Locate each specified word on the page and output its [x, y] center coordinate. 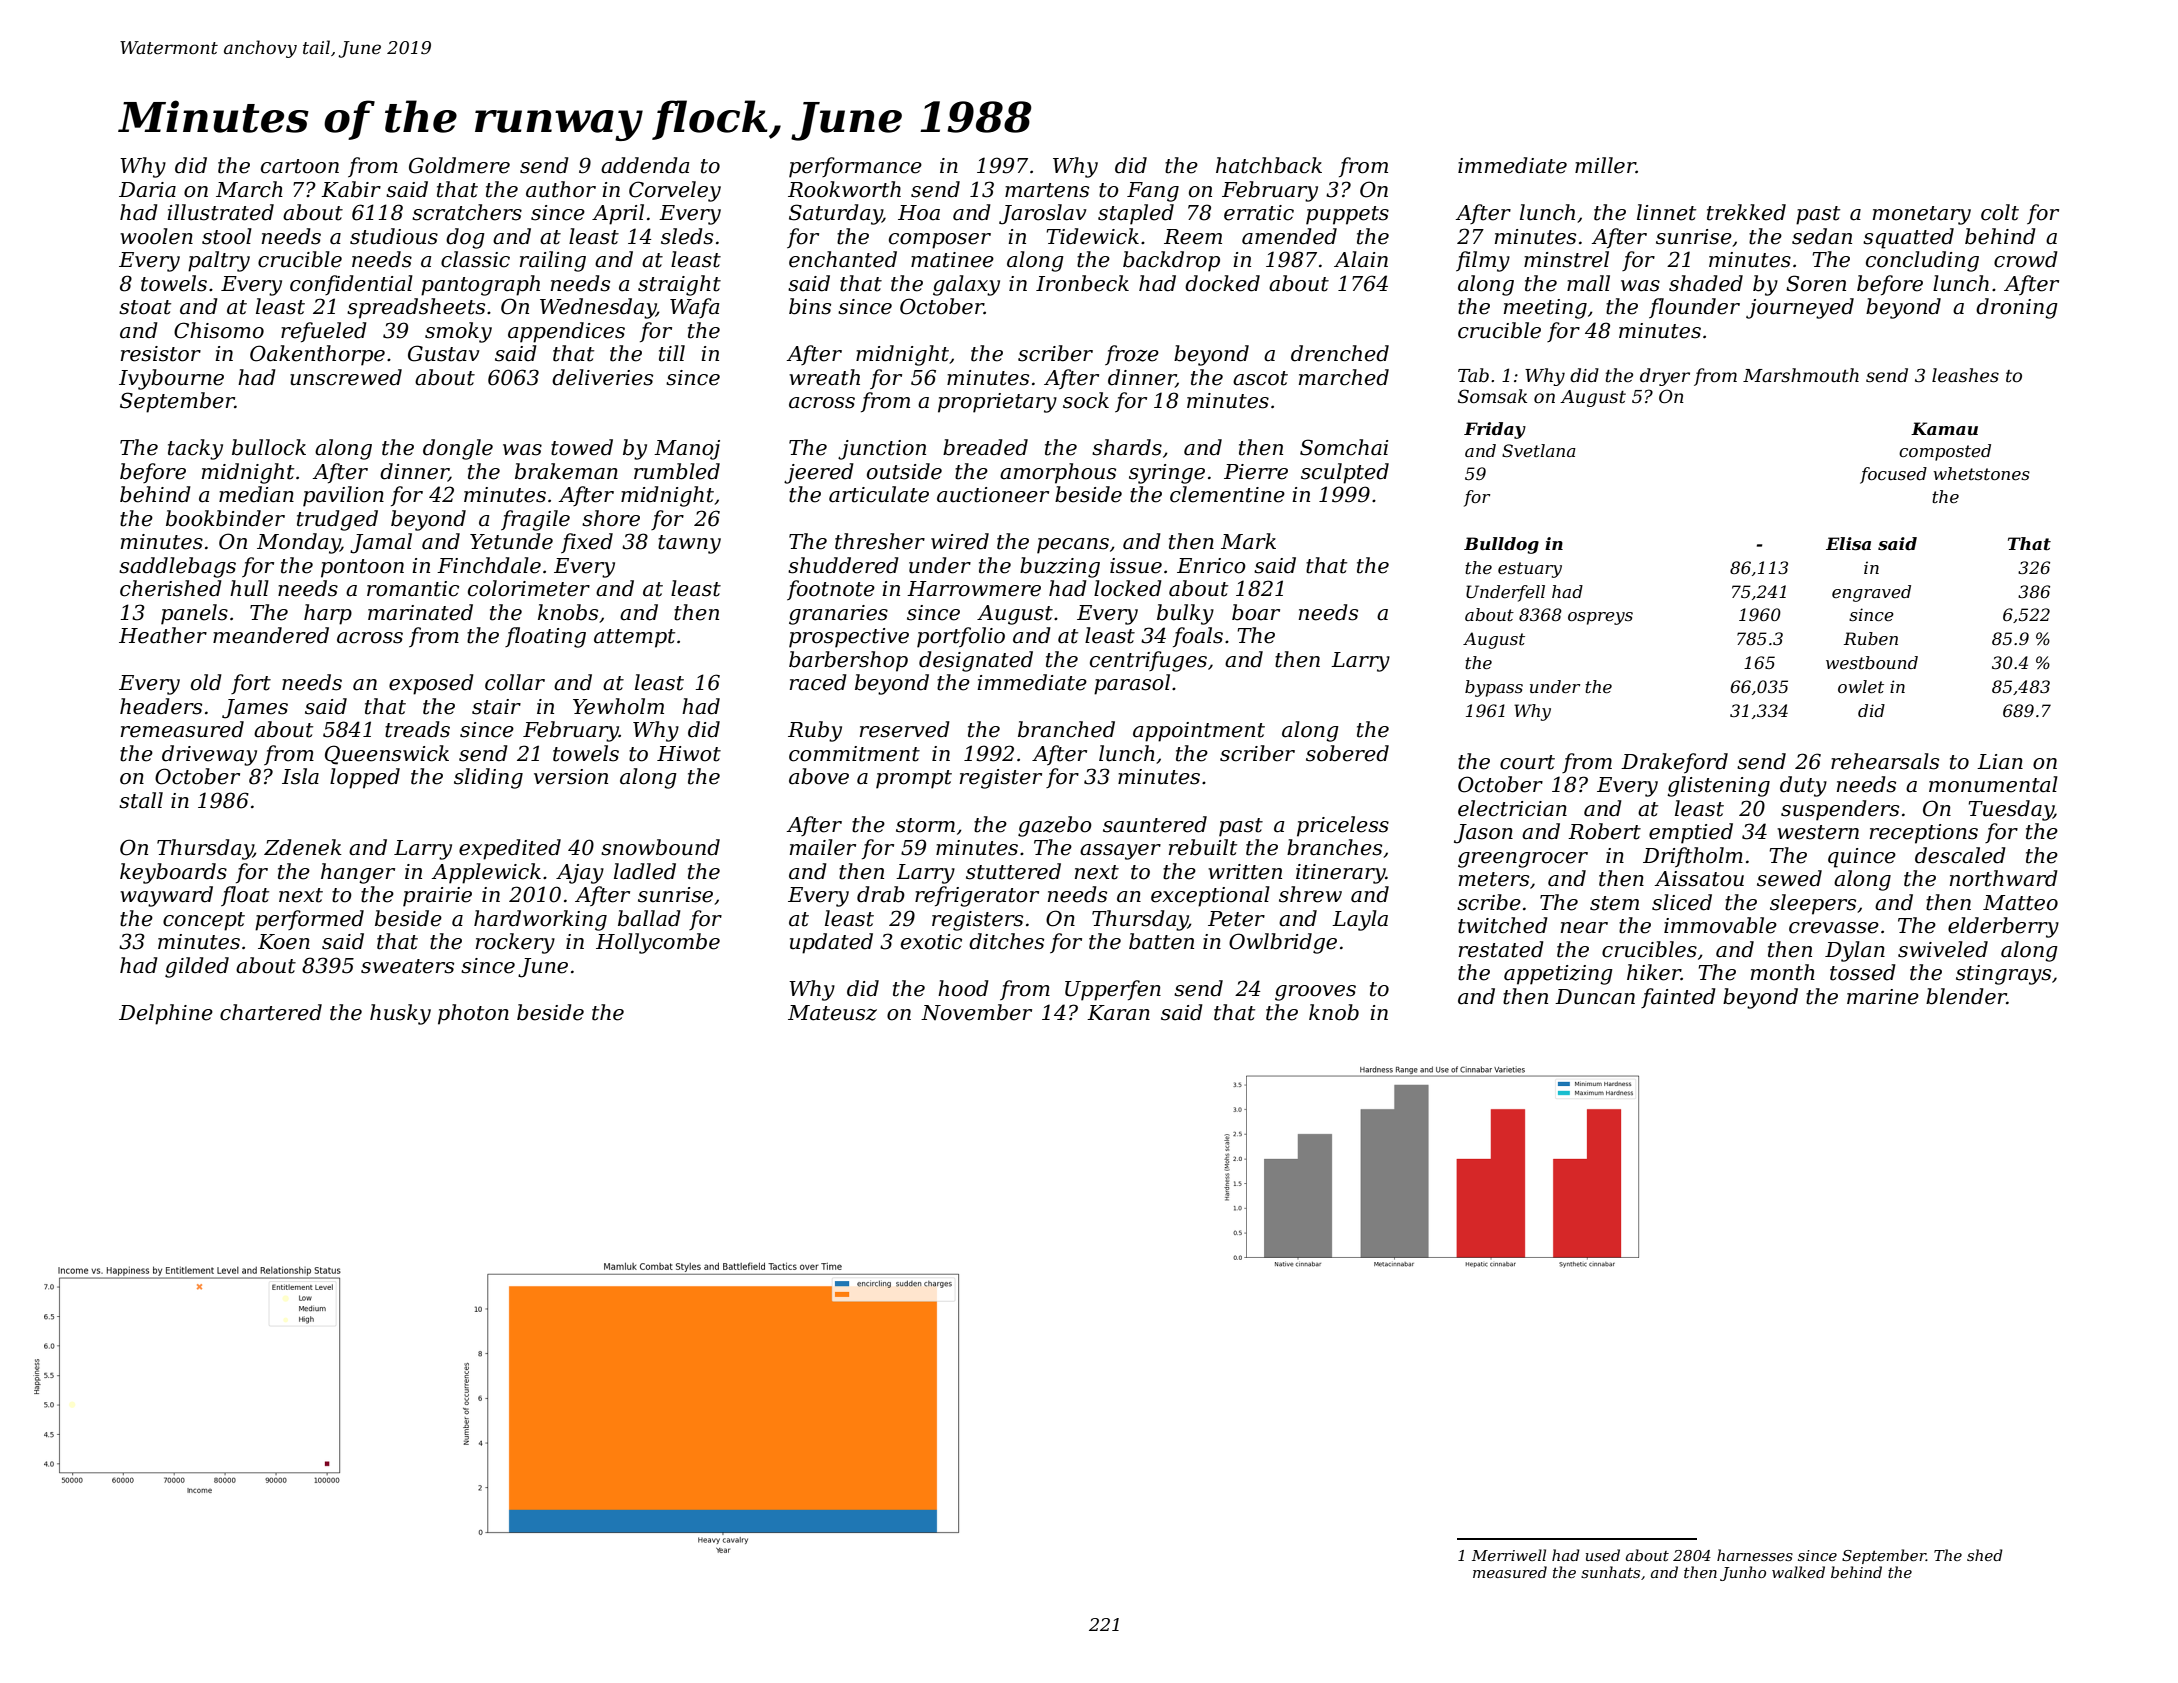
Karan [1118, 1013]
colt [2000, 212]
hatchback [1269, 165]
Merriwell [1509, 1555]
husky [400, 1014]
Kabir [351, 189]
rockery [515, 943]
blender [1966, 996]
